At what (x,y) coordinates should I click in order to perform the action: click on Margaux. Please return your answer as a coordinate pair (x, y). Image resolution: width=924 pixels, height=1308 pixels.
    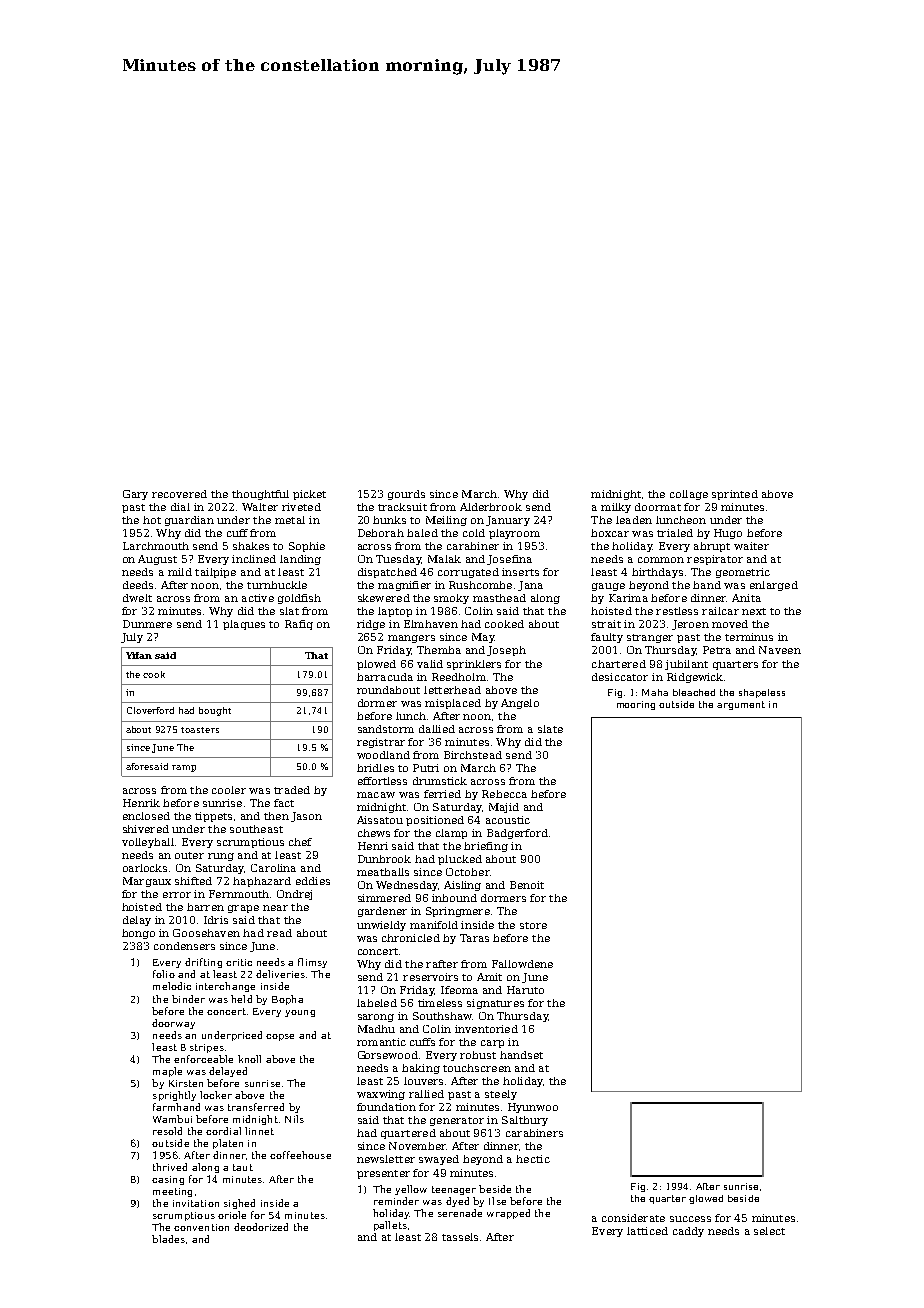
    Looking at the image, I should click on (147, 882).
